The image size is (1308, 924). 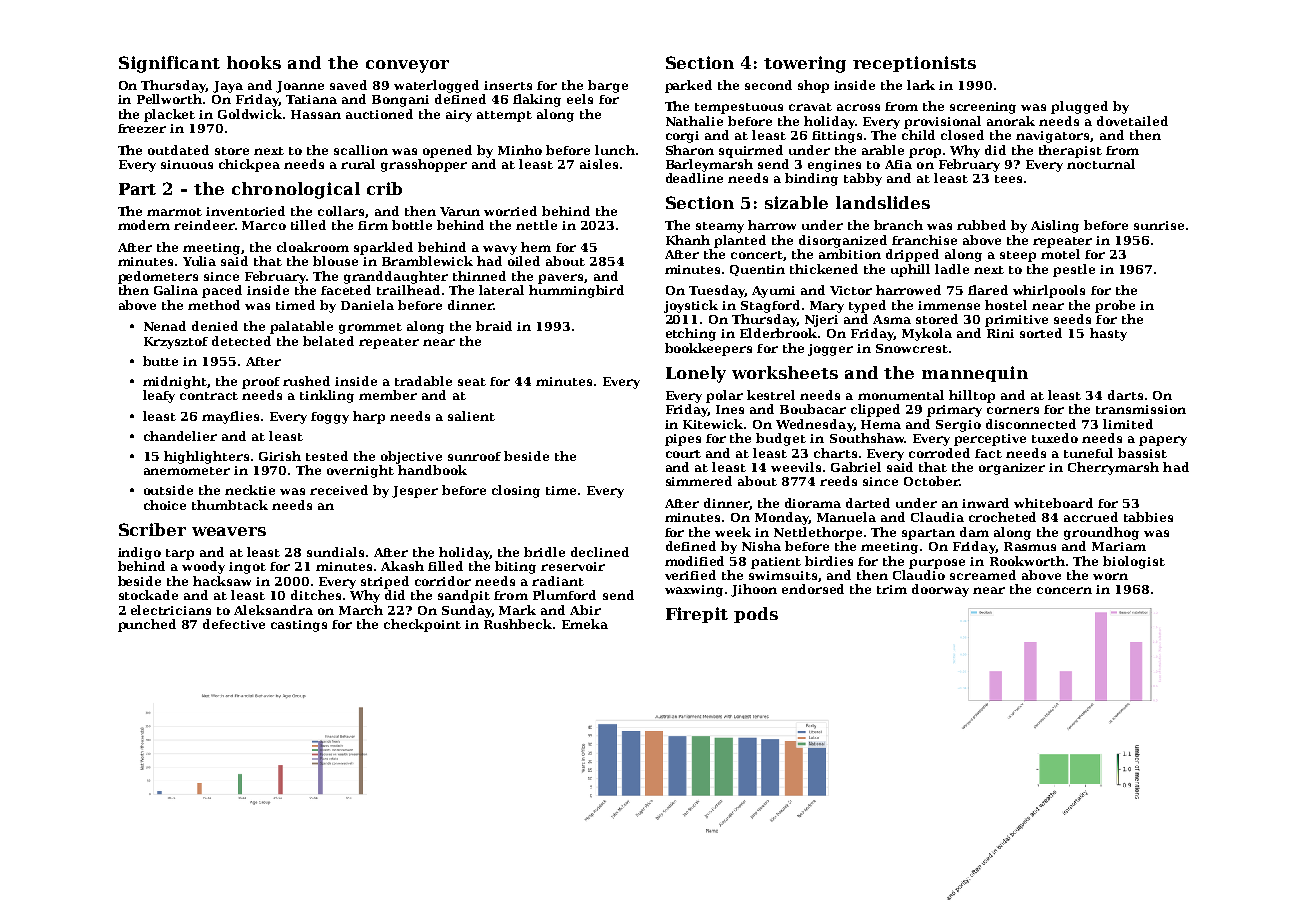 I want to click on Significant, so click(x=169, y=64).
